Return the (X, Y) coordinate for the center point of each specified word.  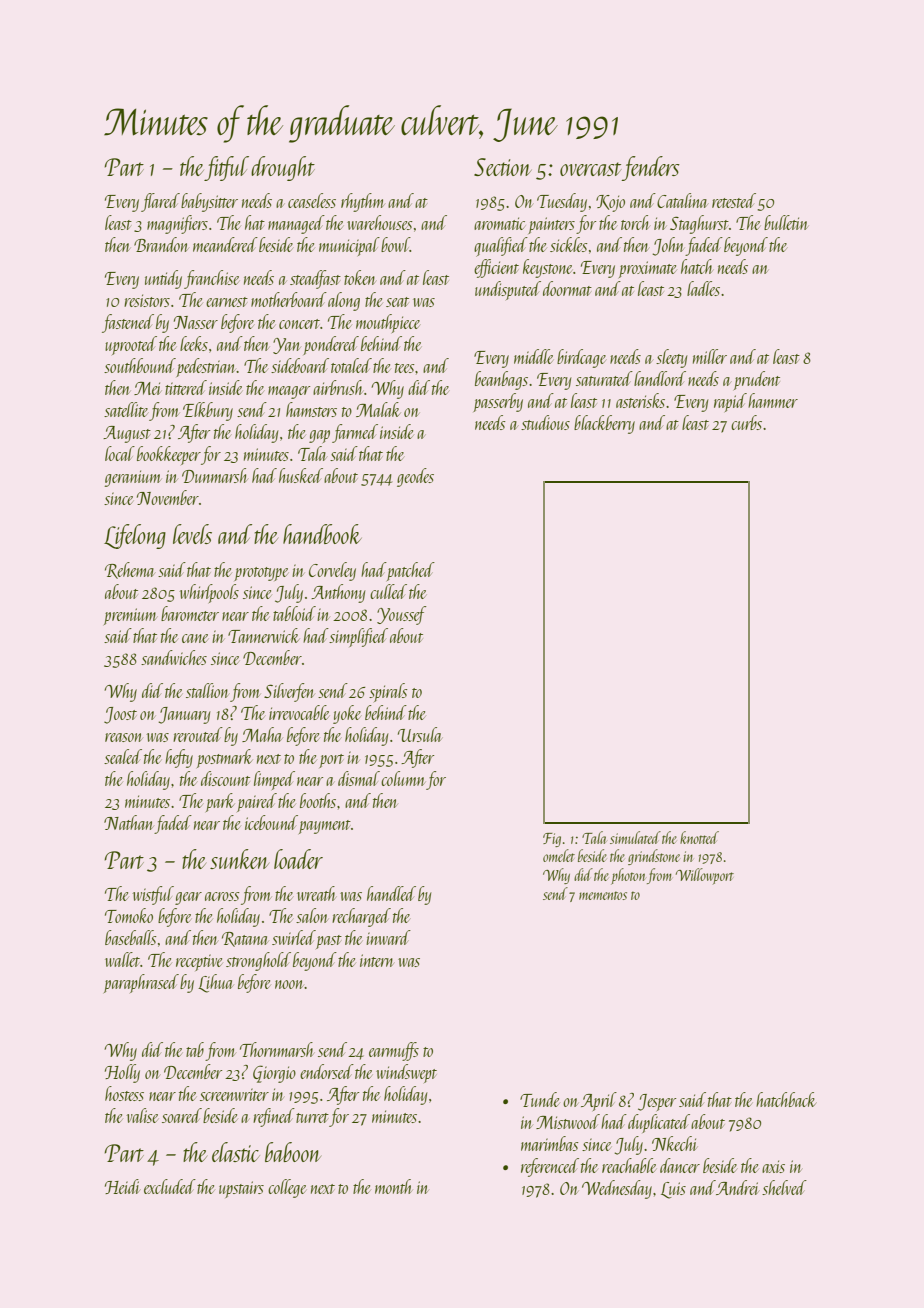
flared (160, 202)
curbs (746, 422)
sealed (123, 756)
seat (397, 302)
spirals (388, 692)
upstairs (241, 1189)
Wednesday (617, 1189)
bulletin (786, 222)
